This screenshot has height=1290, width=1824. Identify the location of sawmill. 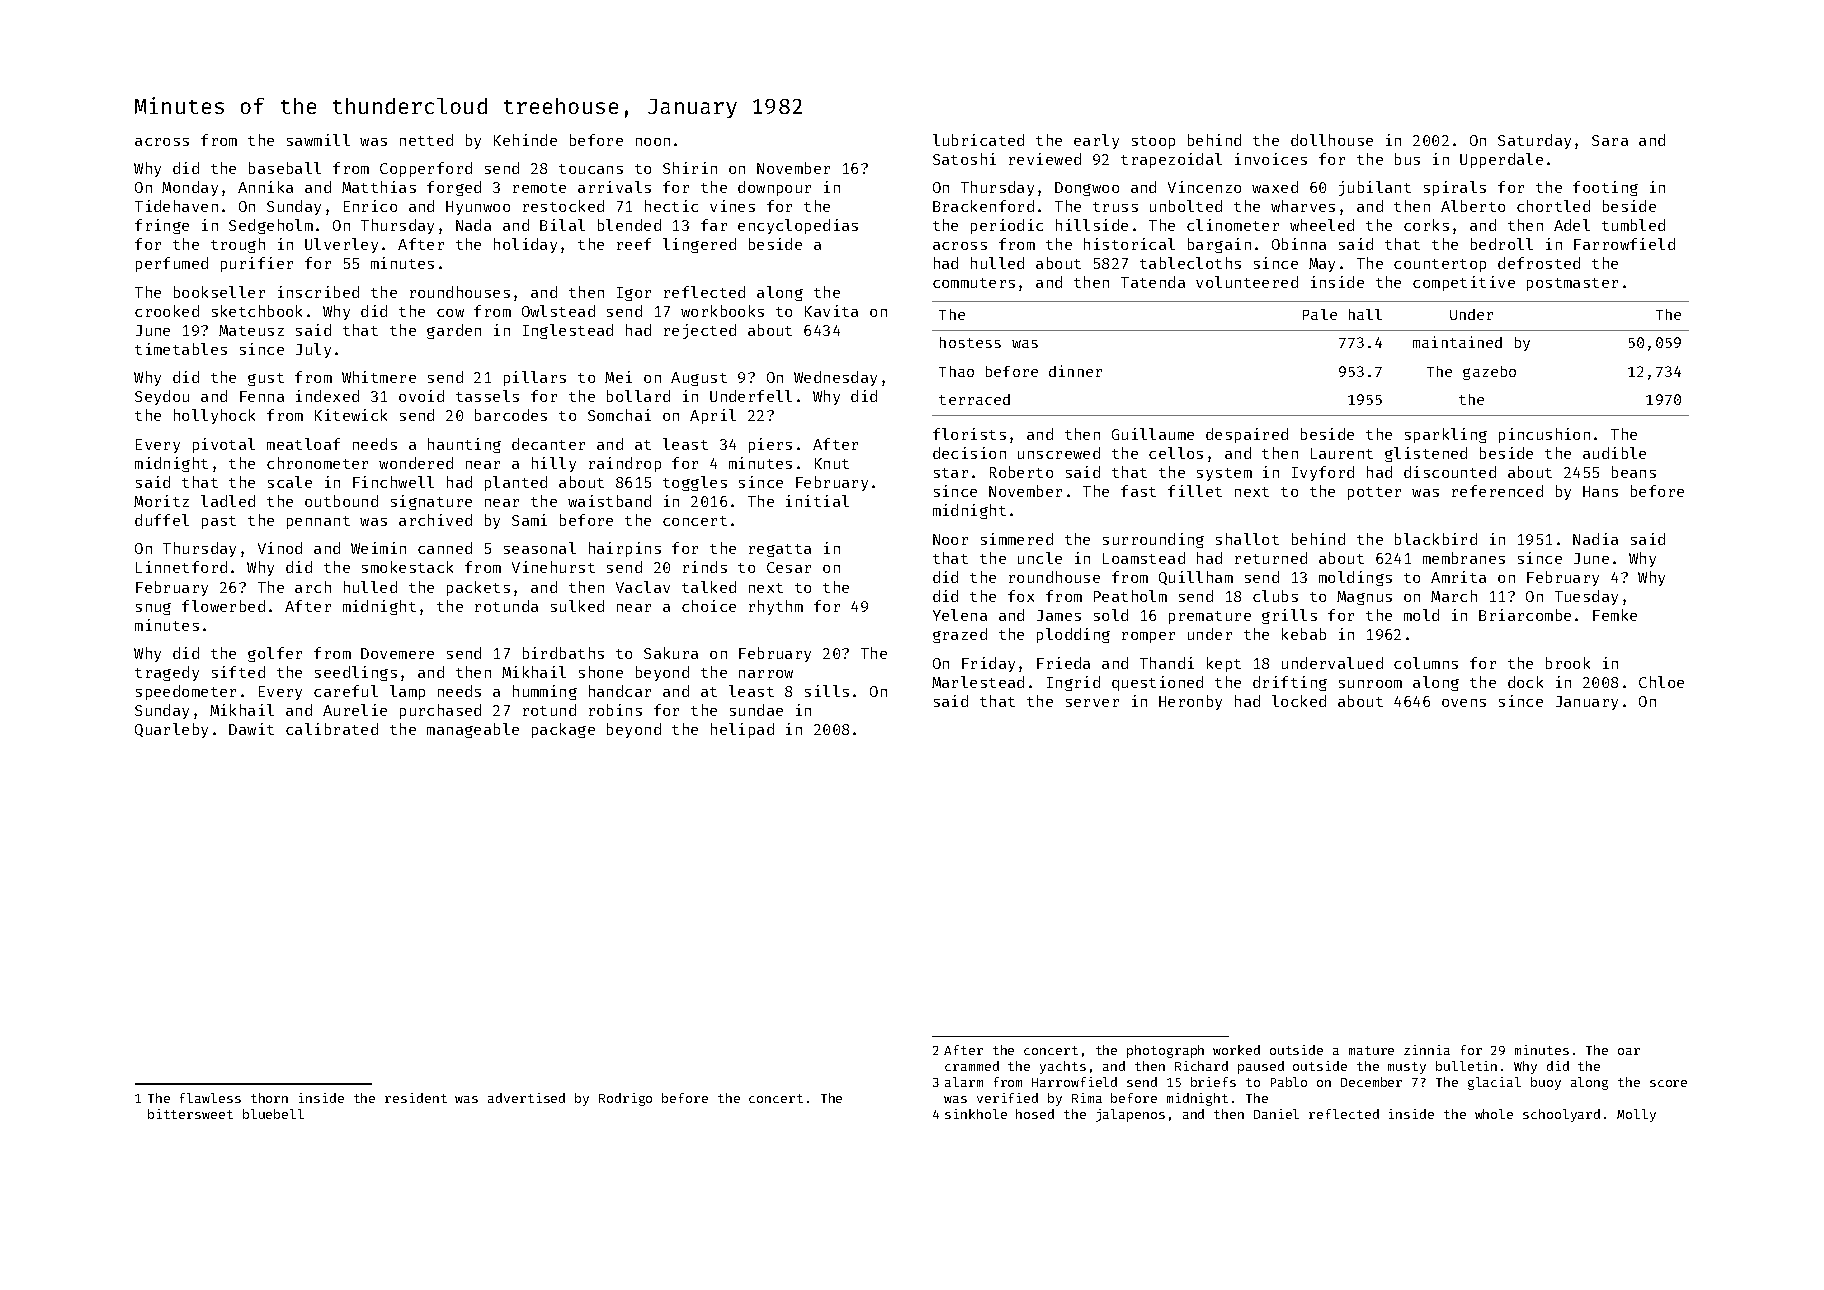
(318, 140).
